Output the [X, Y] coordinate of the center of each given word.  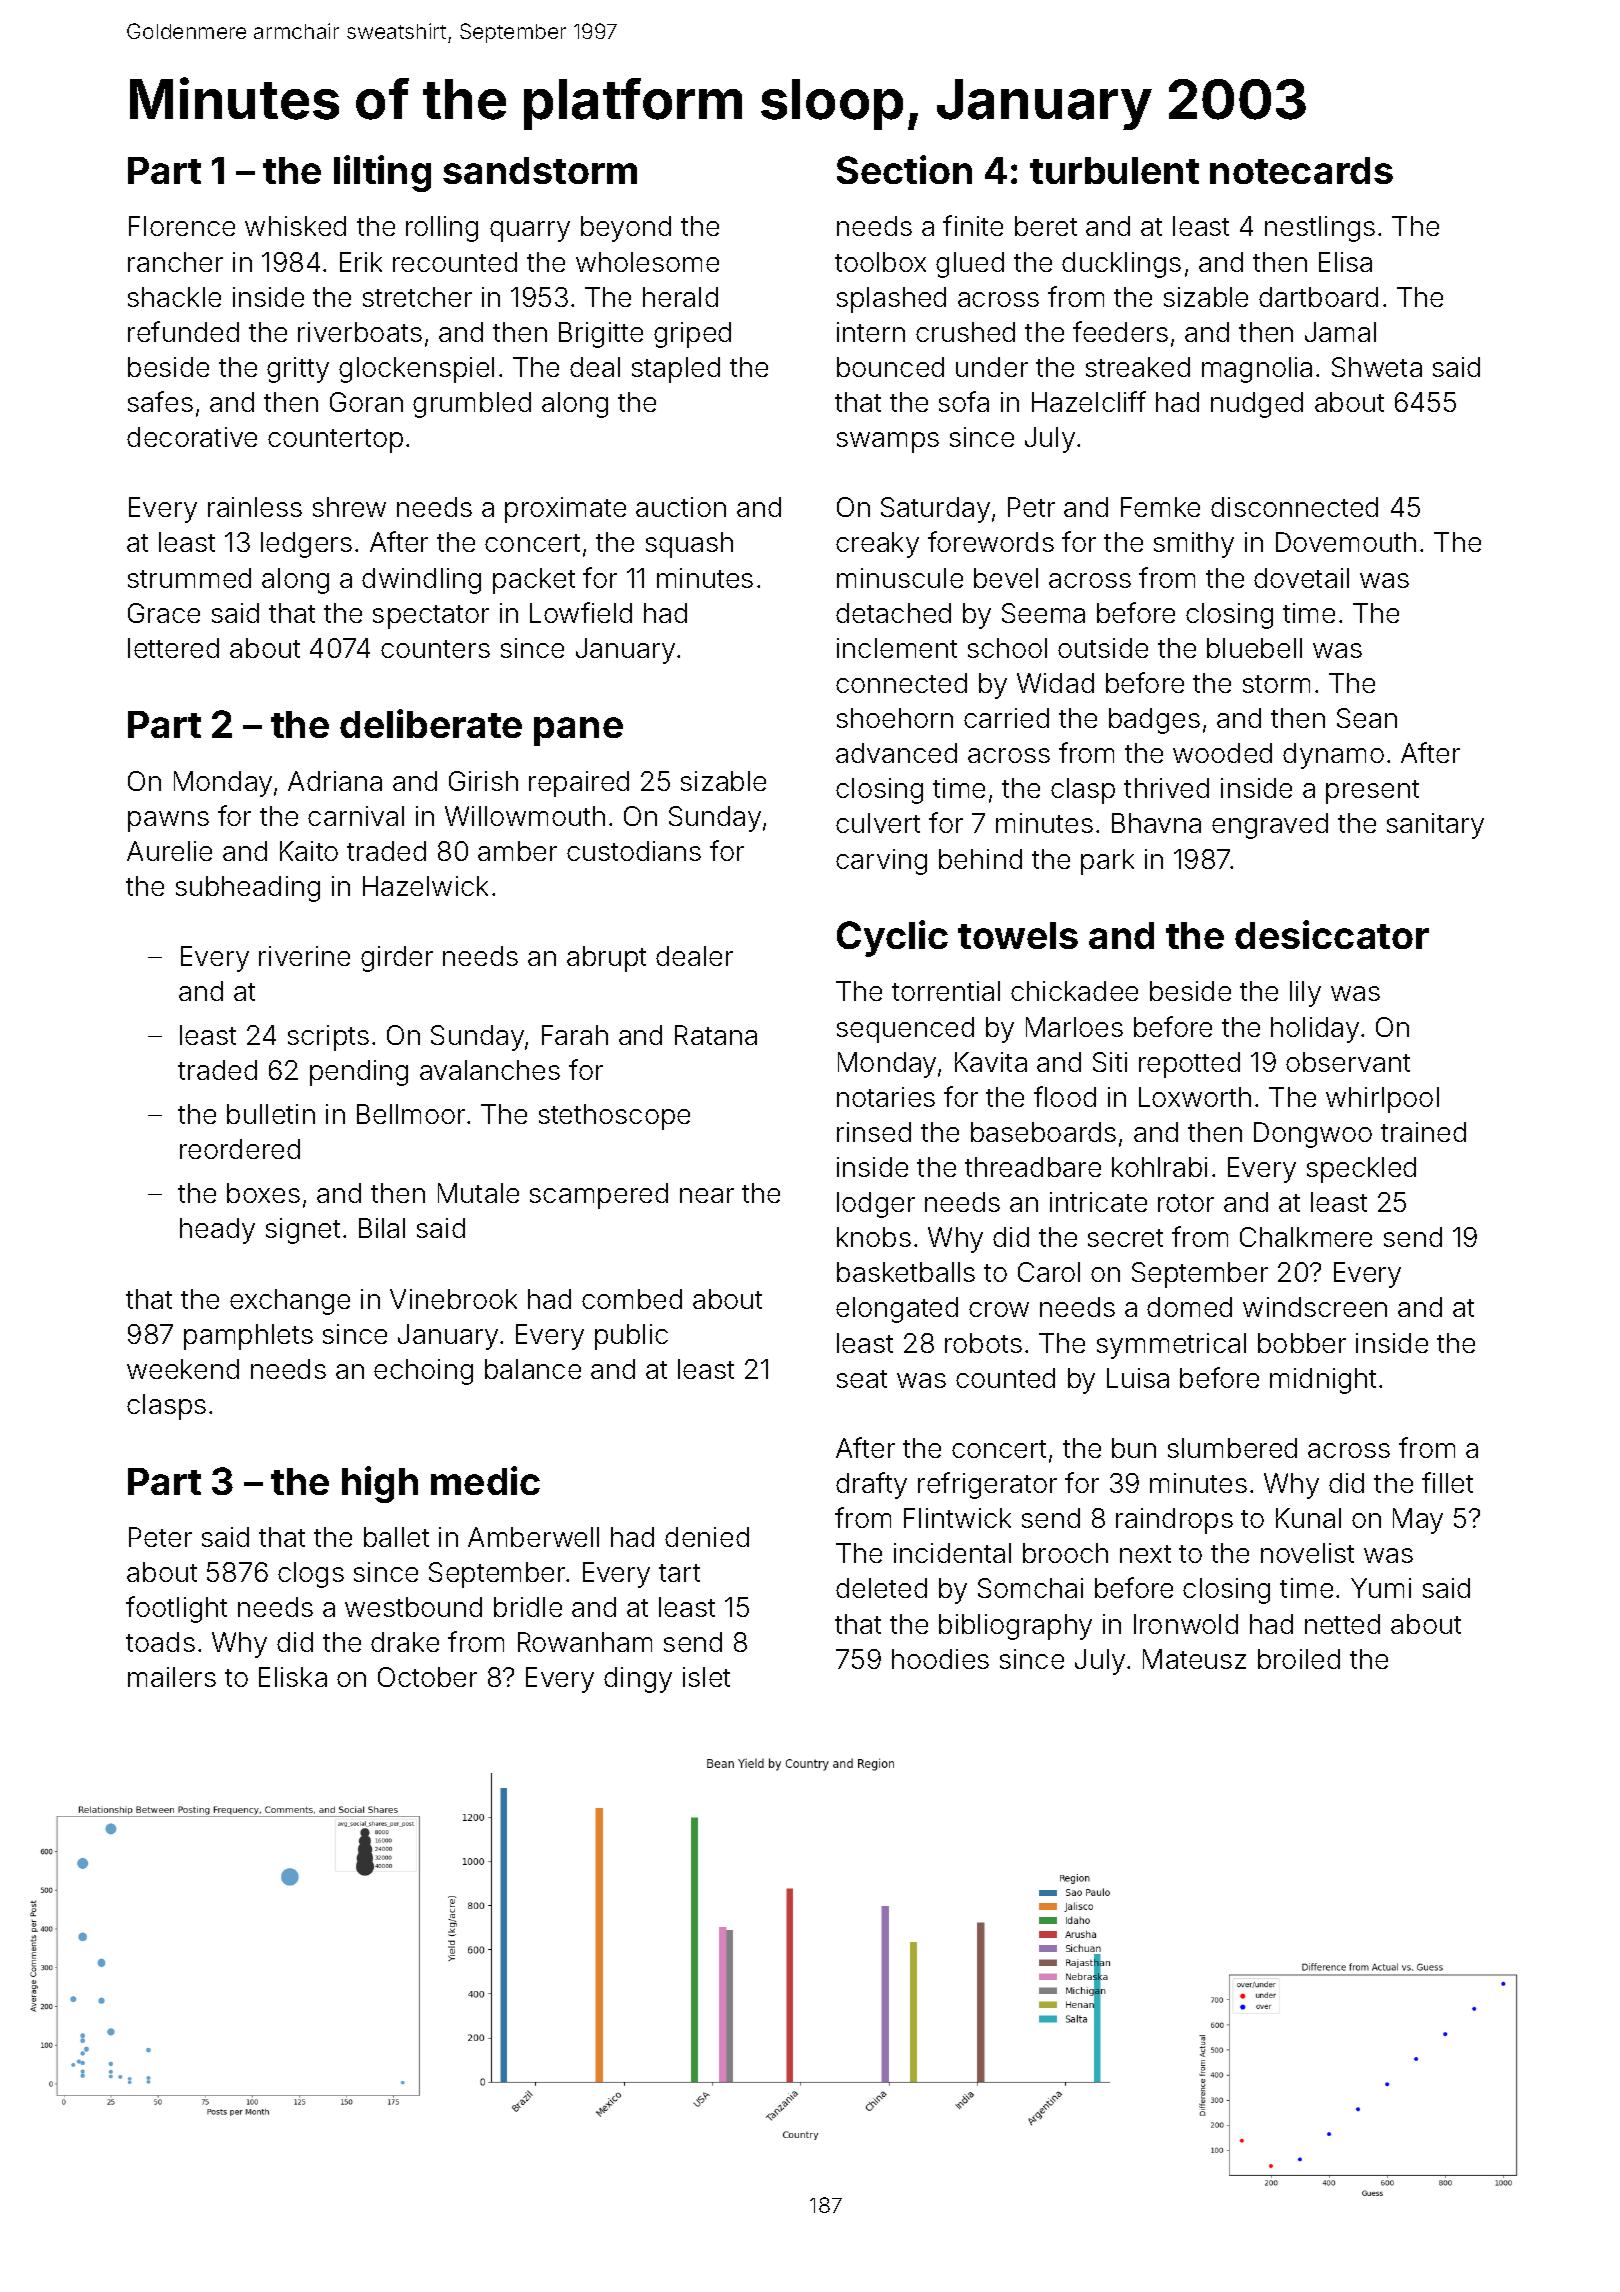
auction [681, 507]
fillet [1447, 1482]
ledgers [306, 545]
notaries [886, 1097]
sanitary [1435, 826]
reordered [240, 1149]
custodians [634, 851]
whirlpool [1382, 1100]
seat [862, 1379]
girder [397, 959]
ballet [396, 1537]
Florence [182, 226]
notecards [1301, 170]
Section [904, 169]
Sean [1367, 718]
